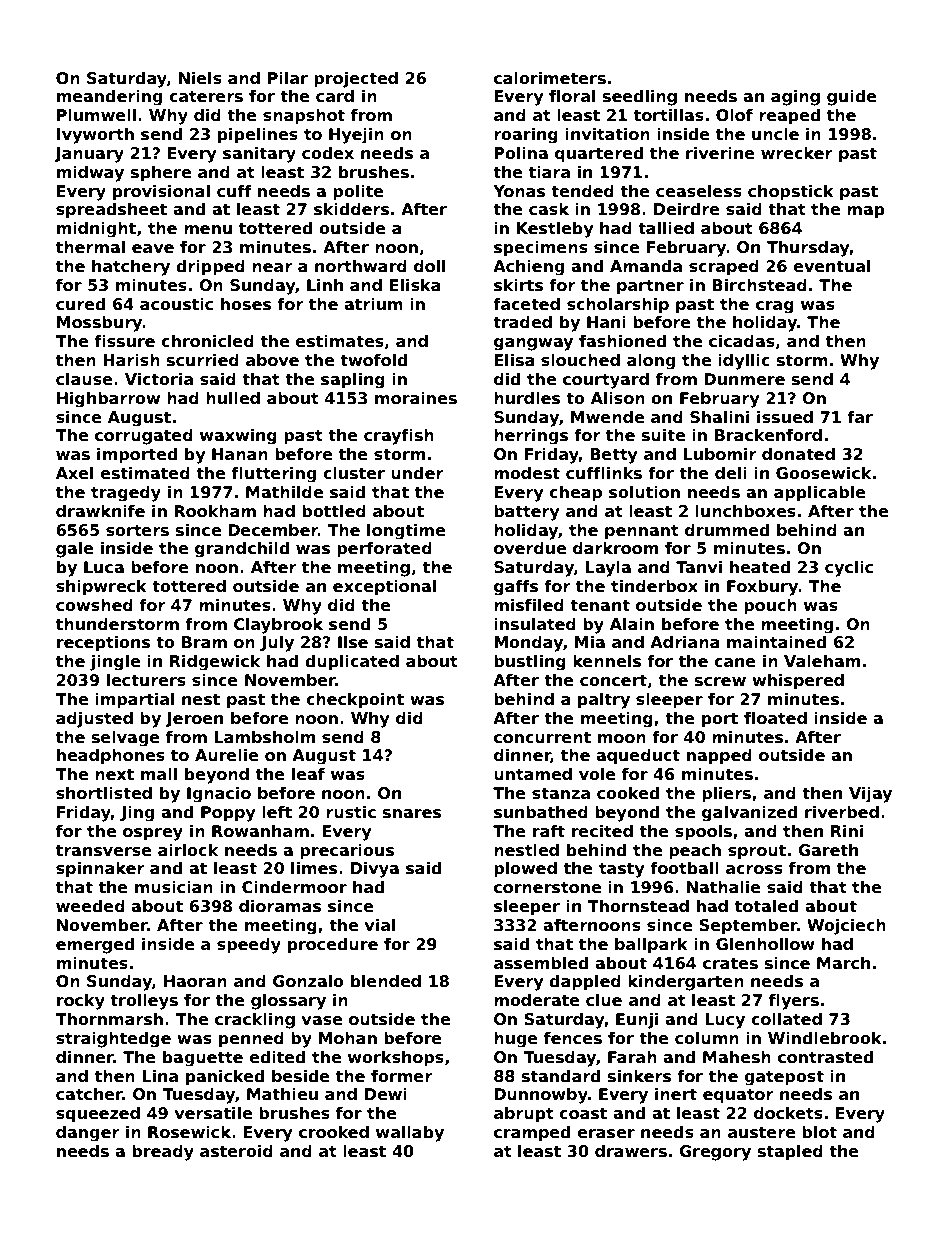 The width and height of the screenshot is (952, 1233). Describe the element at coordinates (790, 1153) in the screenshot. I see `stapled` at that location.
